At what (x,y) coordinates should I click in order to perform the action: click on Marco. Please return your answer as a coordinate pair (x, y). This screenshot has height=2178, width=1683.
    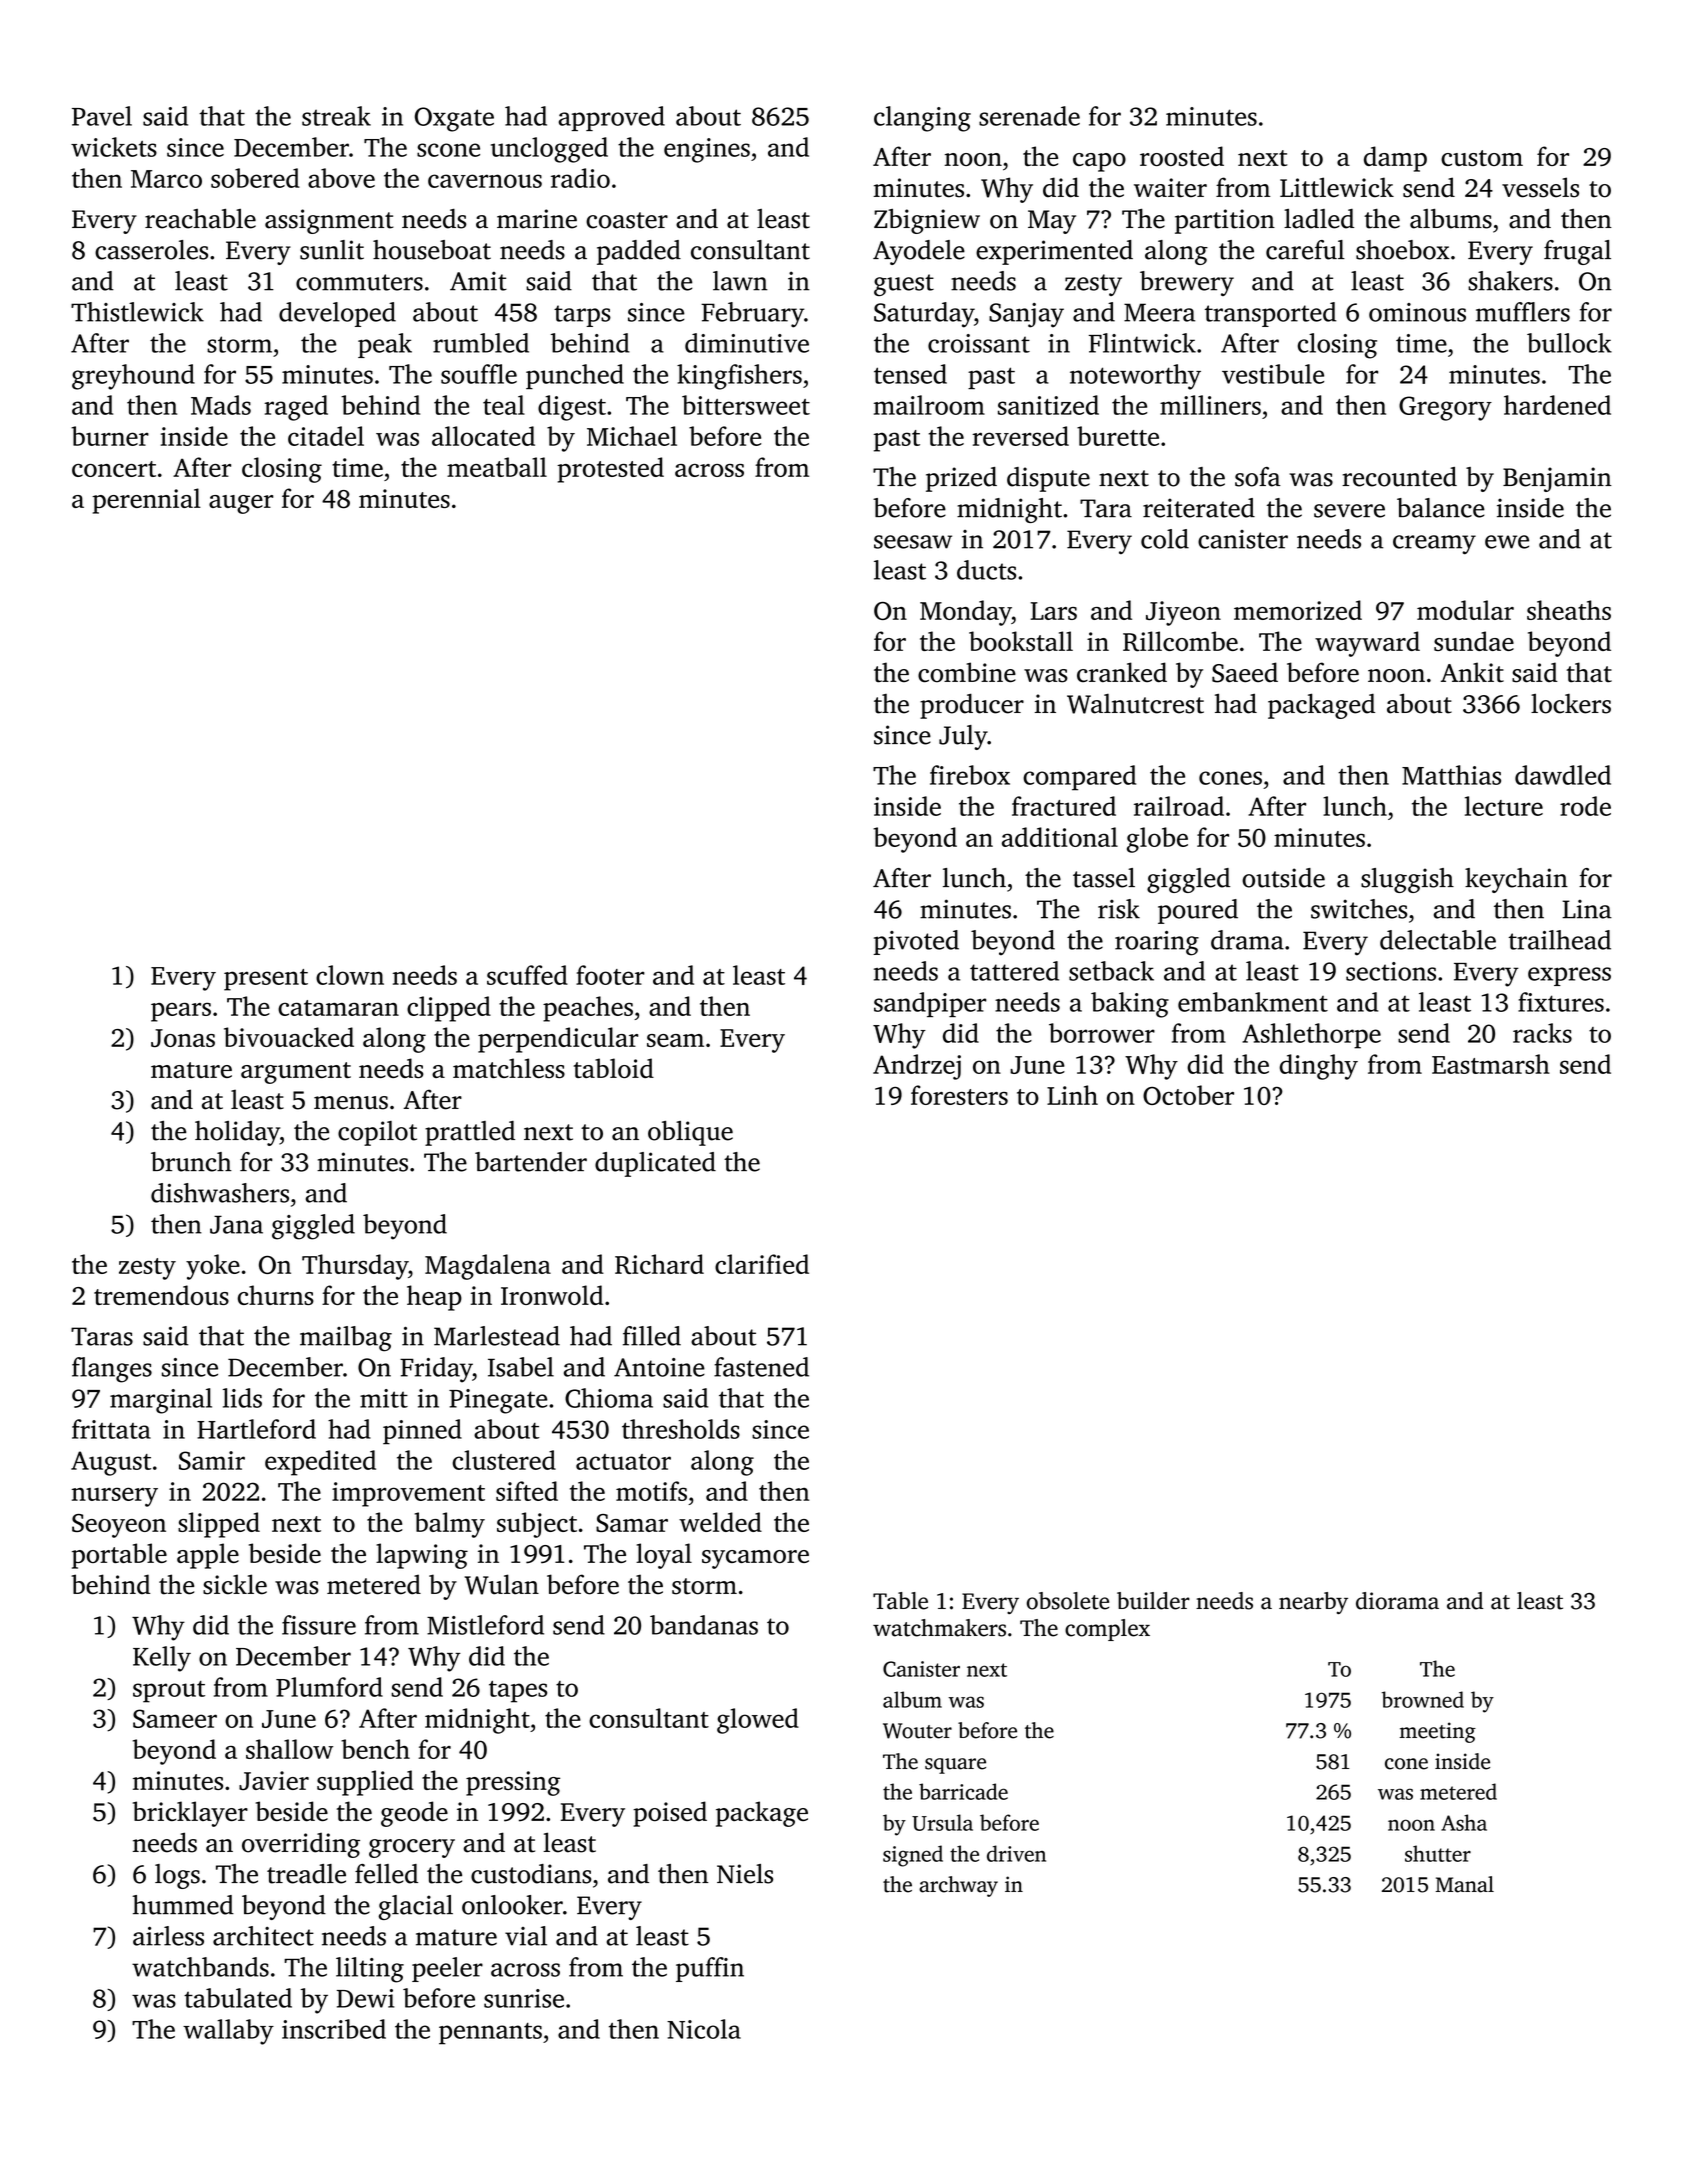
    Looking at the image, I should click on (166, 179).
